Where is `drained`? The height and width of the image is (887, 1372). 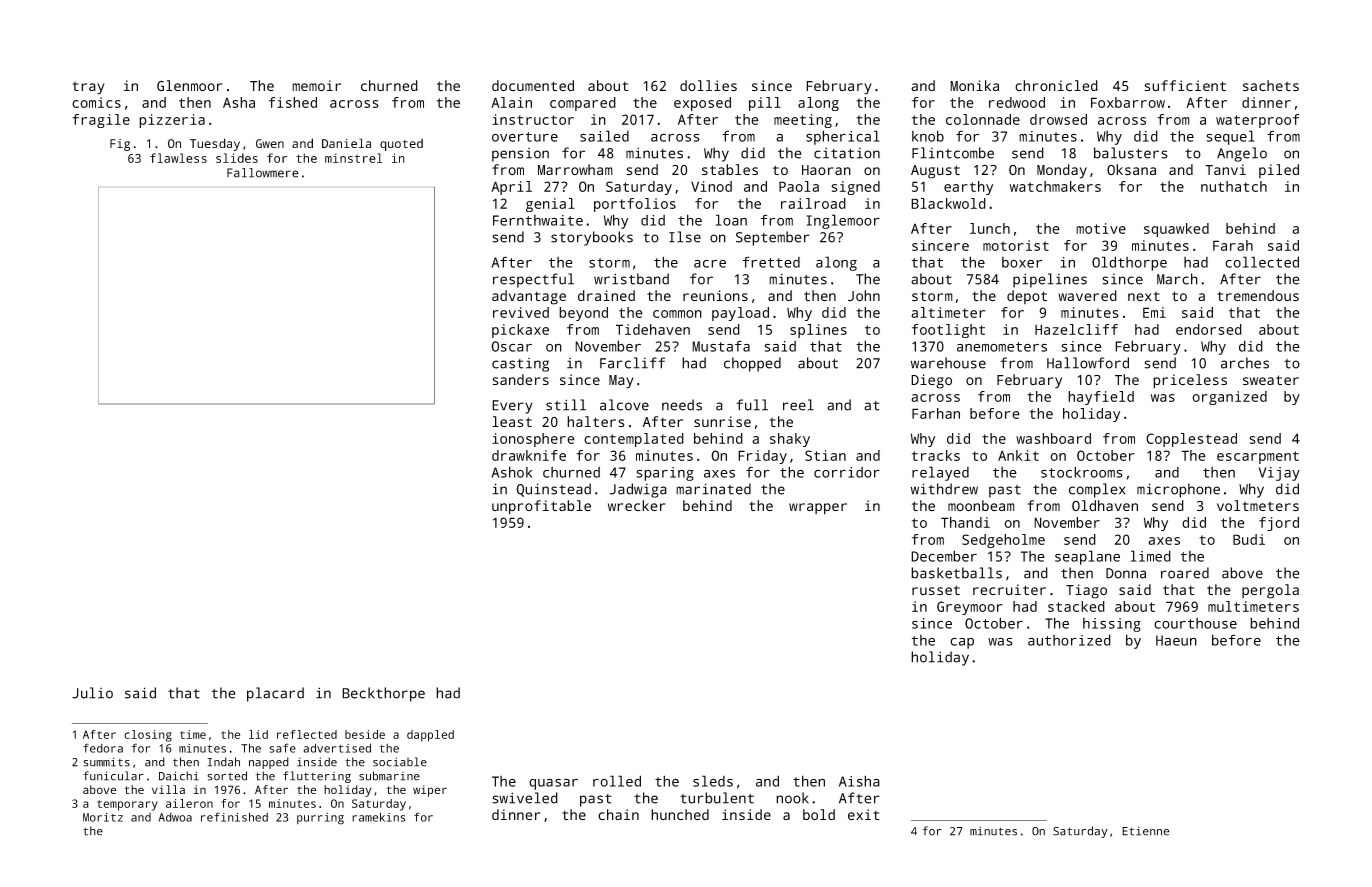 drained is located at coordinates (606, 295).
